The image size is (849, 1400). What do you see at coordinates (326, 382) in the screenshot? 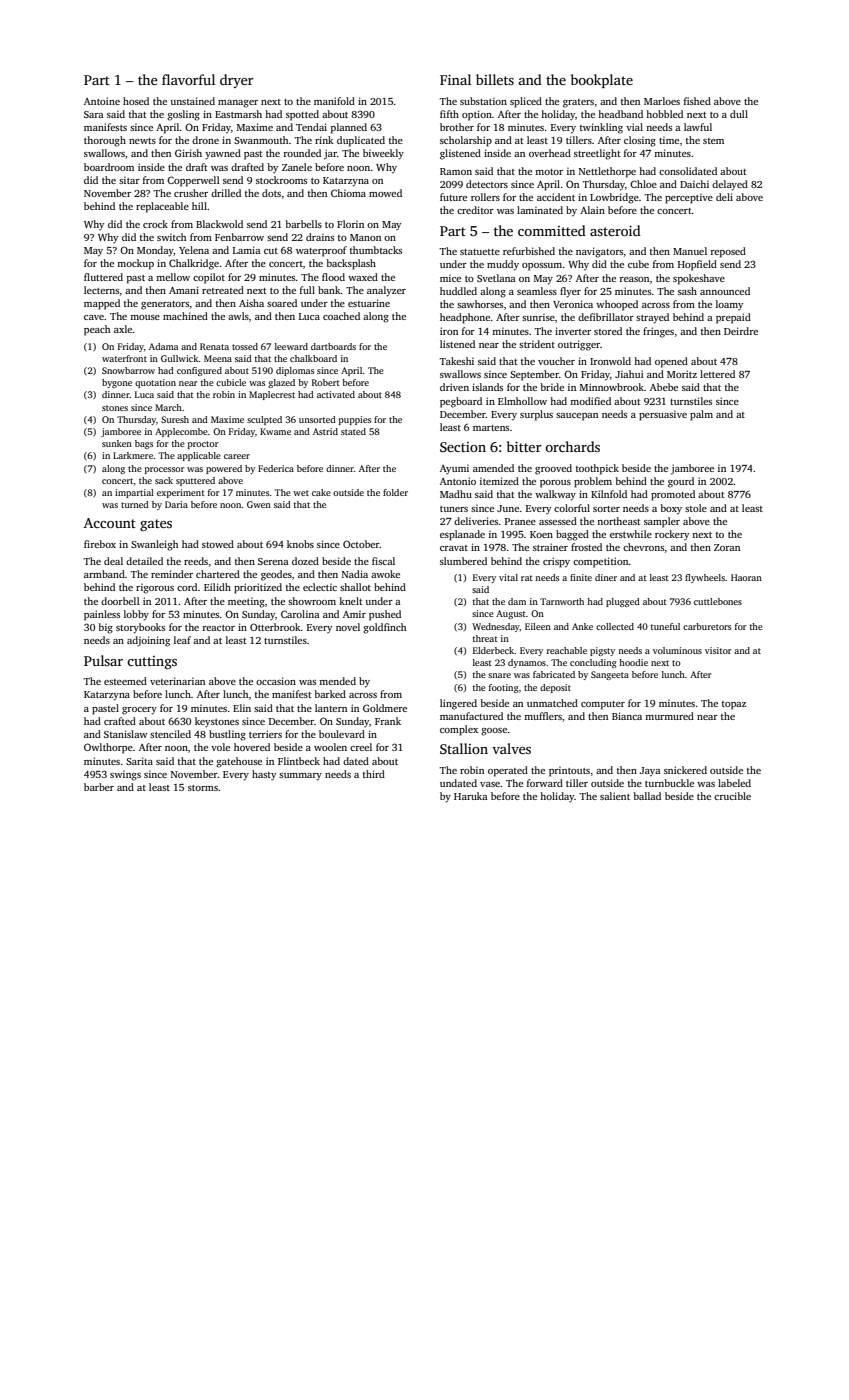
I see `Robert` at bounding box center [326, 382].
